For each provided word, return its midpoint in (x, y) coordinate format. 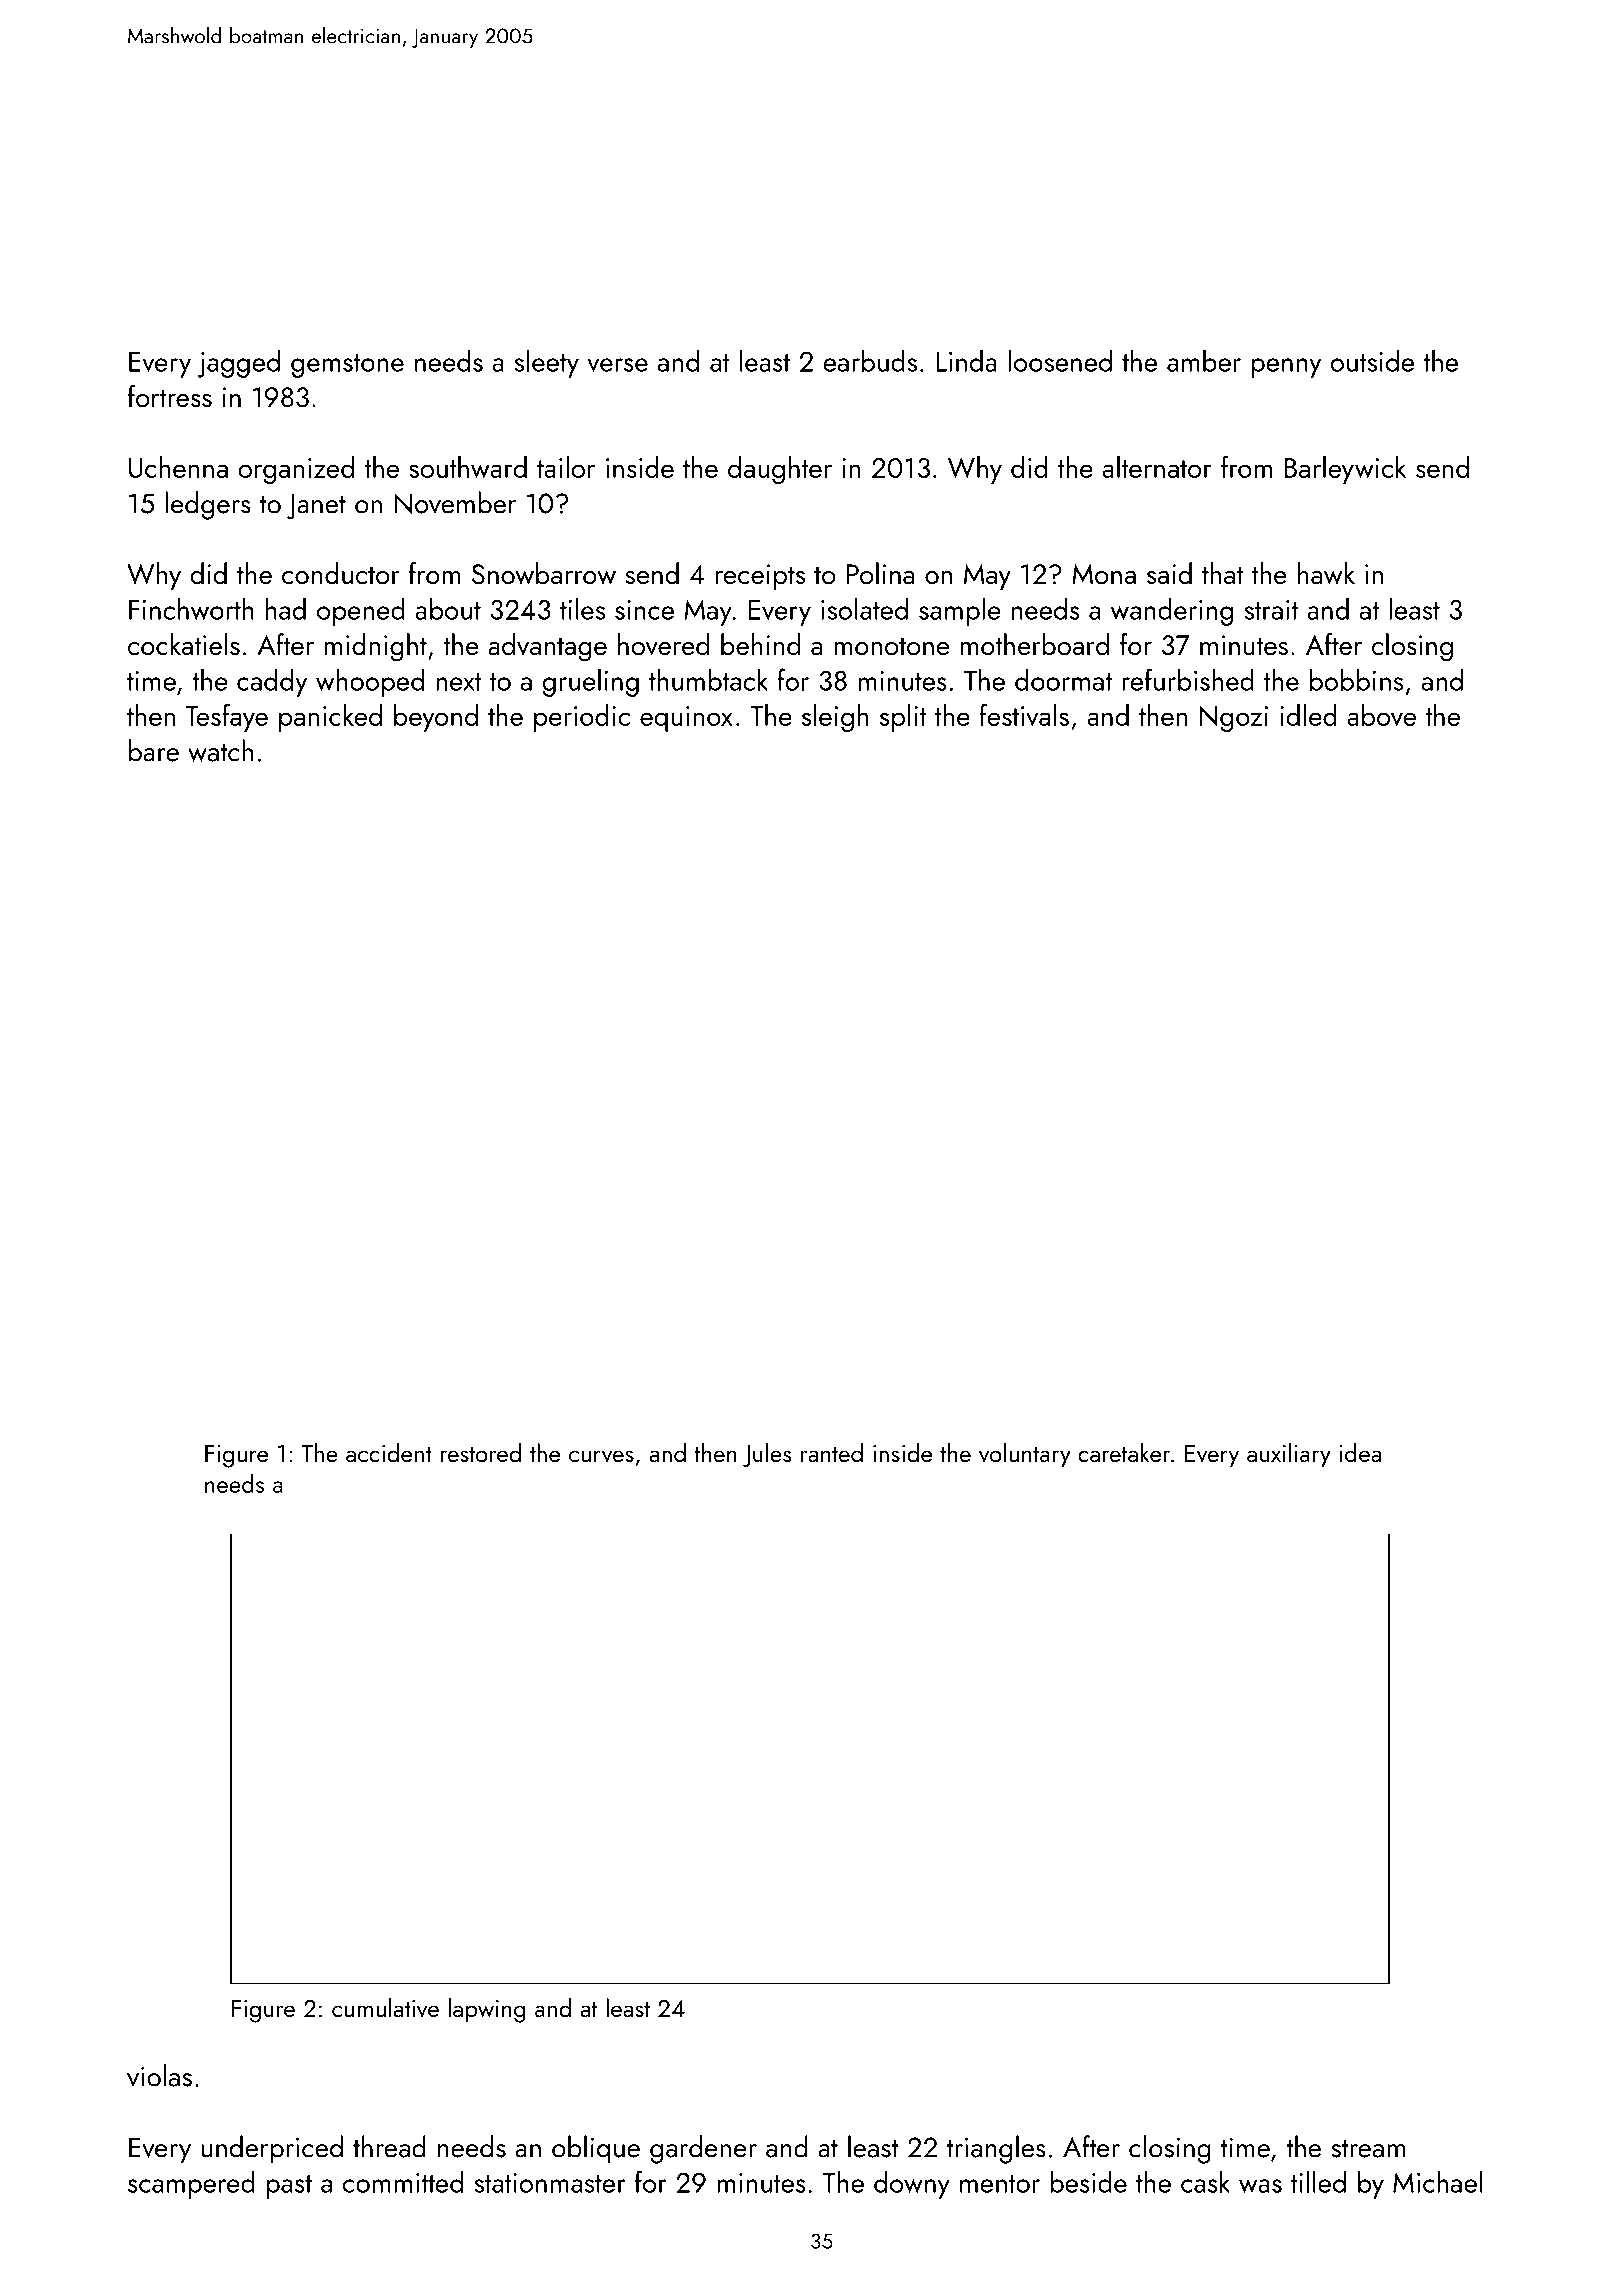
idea (1360, 1452)
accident (389, 1452)
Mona (1104, 574)
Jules (767, 1455)
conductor (341, 573)
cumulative (385, 2007)
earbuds (870, 360)
